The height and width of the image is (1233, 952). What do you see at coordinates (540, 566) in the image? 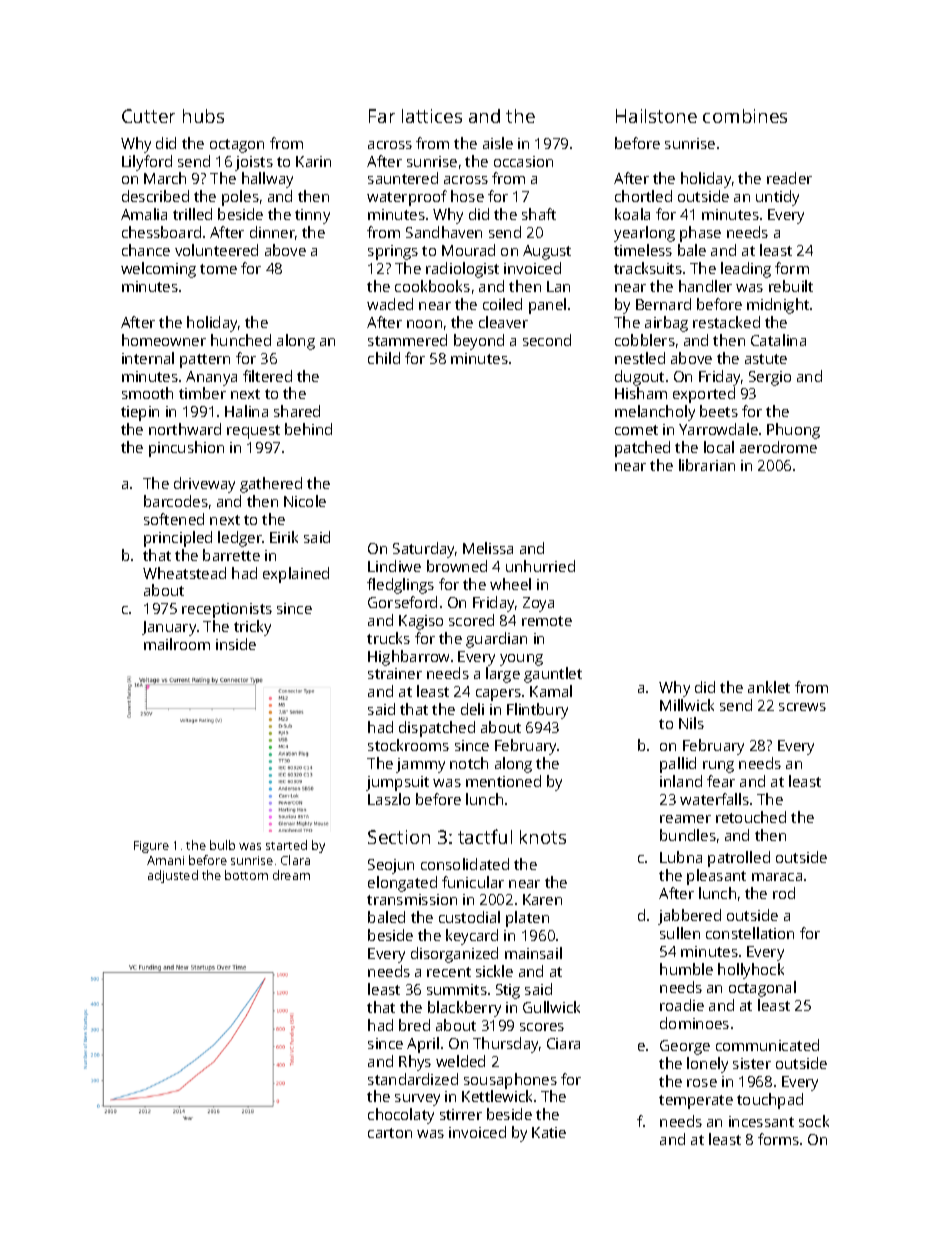
I see `unhurried` at bounding box center [540, 566].
